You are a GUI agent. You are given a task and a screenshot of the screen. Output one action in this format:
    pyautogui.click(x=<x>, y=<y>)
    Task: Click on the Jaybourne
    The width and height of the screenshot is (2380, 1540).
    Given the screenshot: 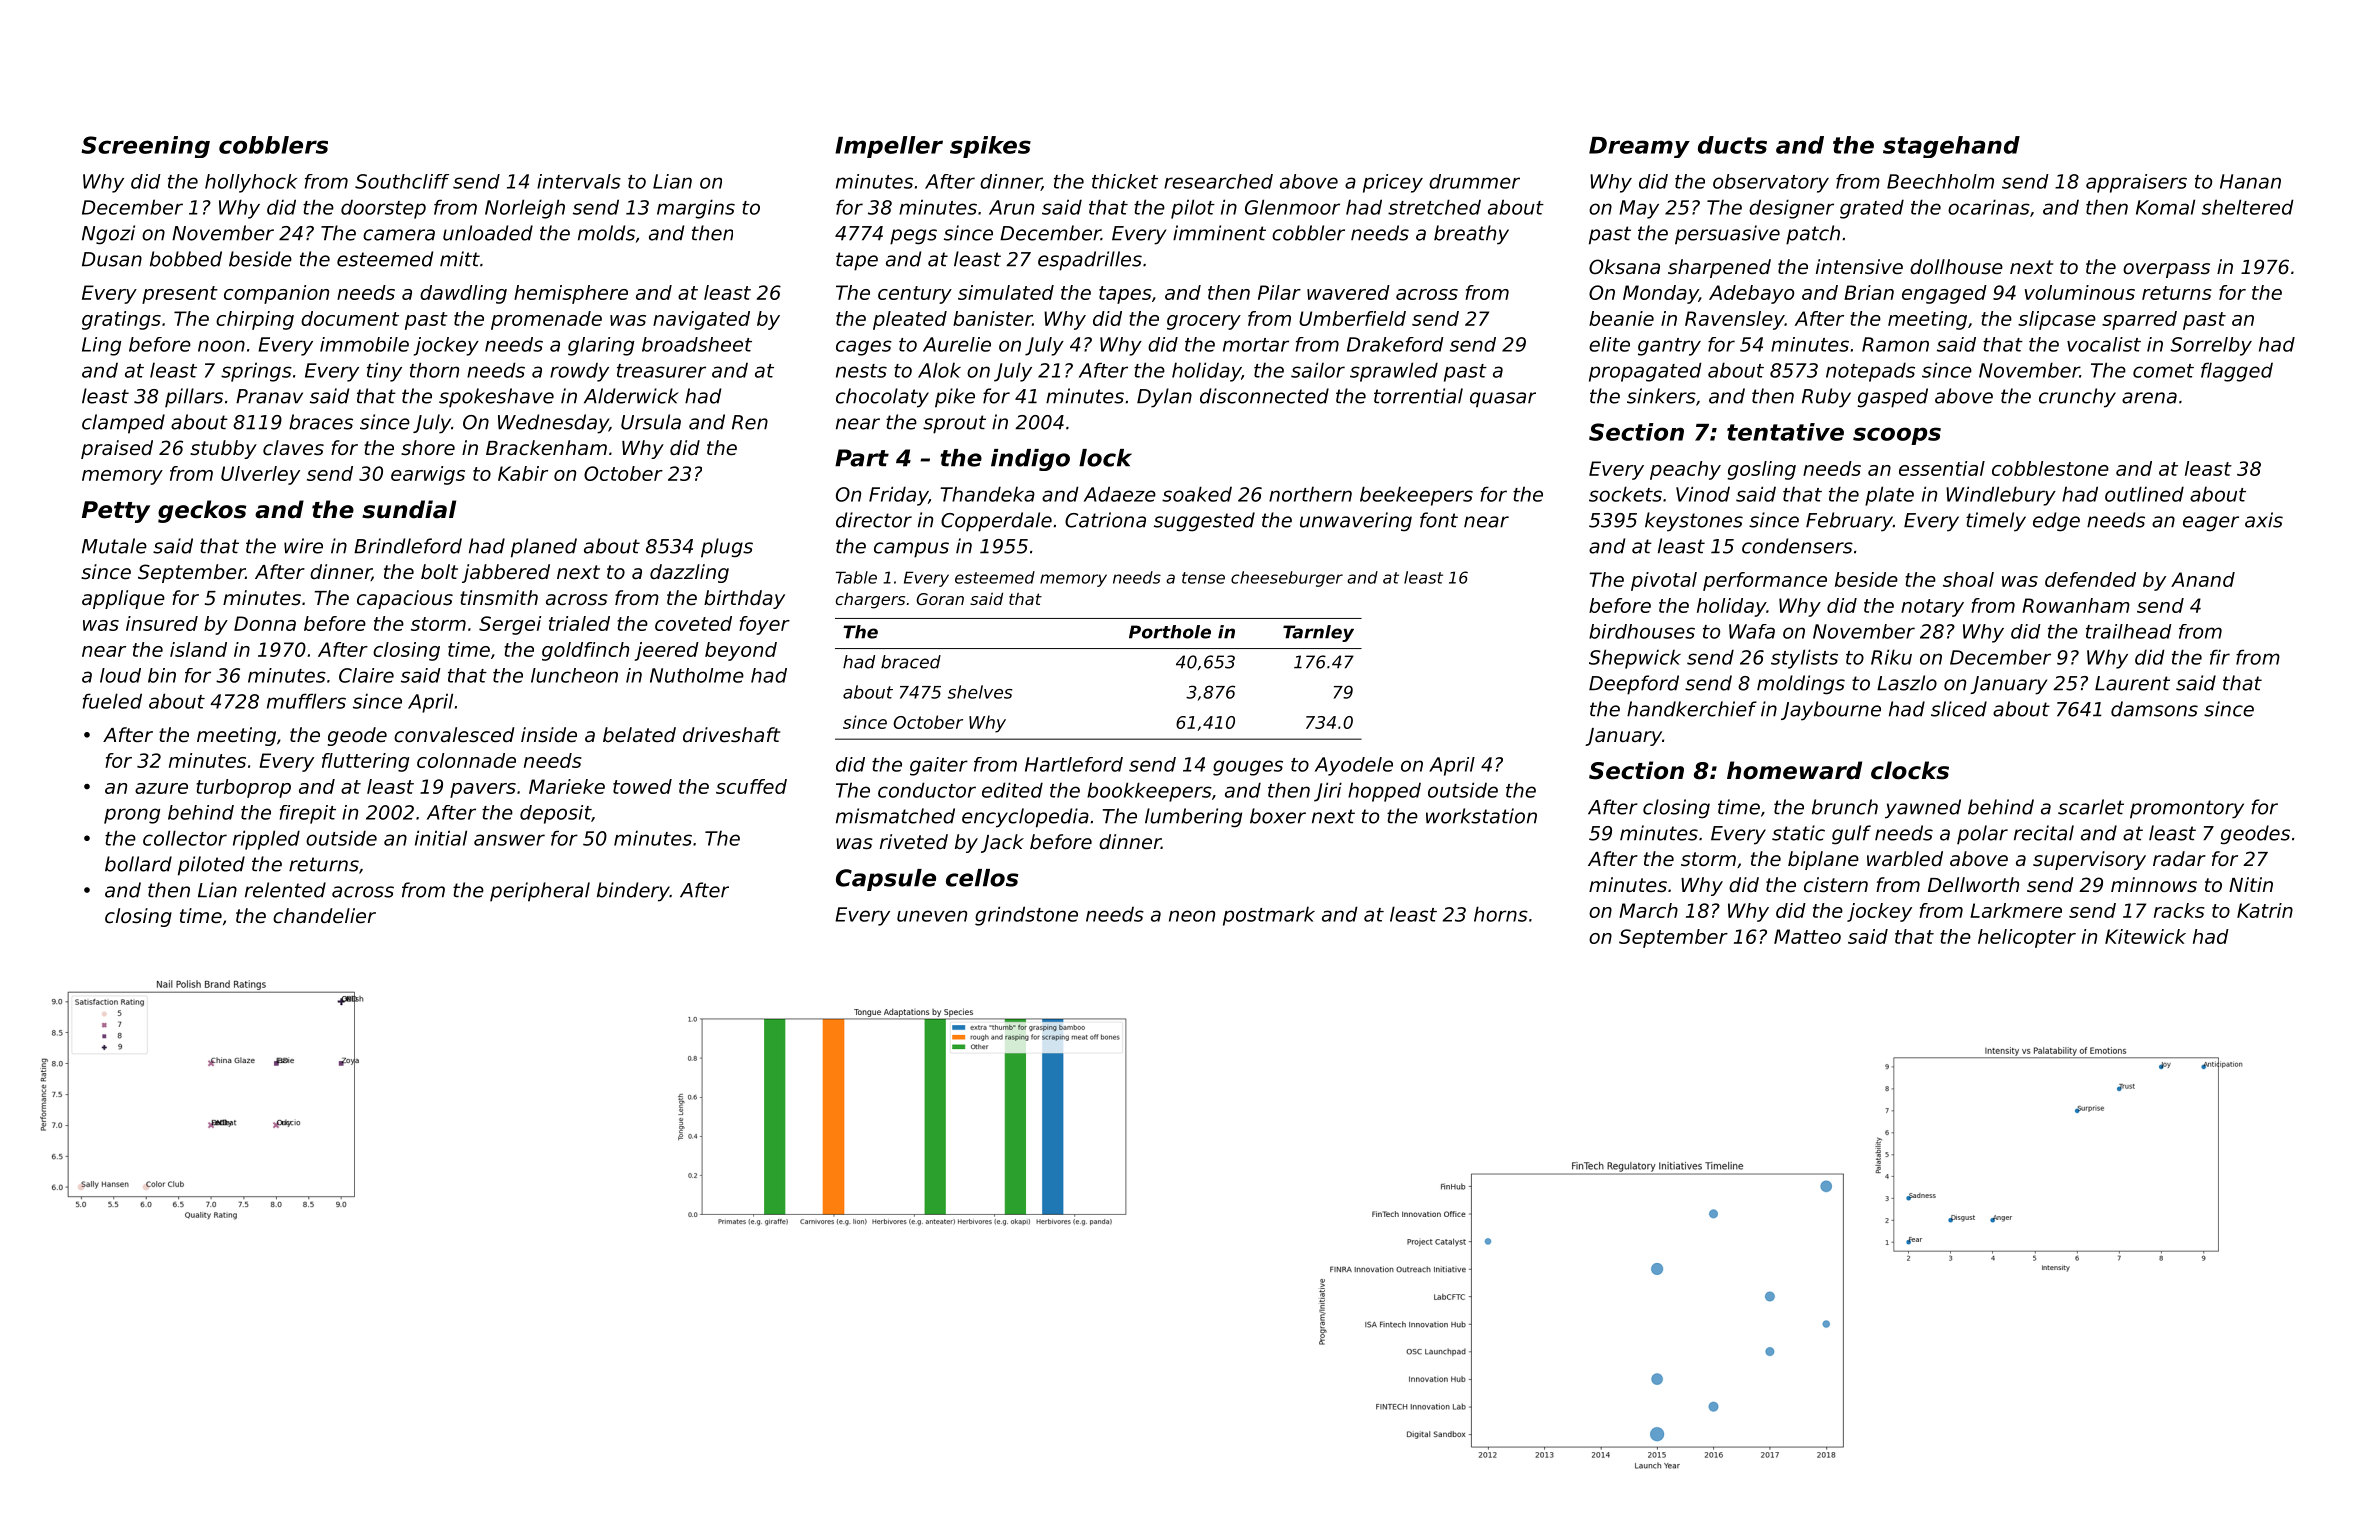 What is the action you would take?
    pyautogui.click(x=1831, y=711)
